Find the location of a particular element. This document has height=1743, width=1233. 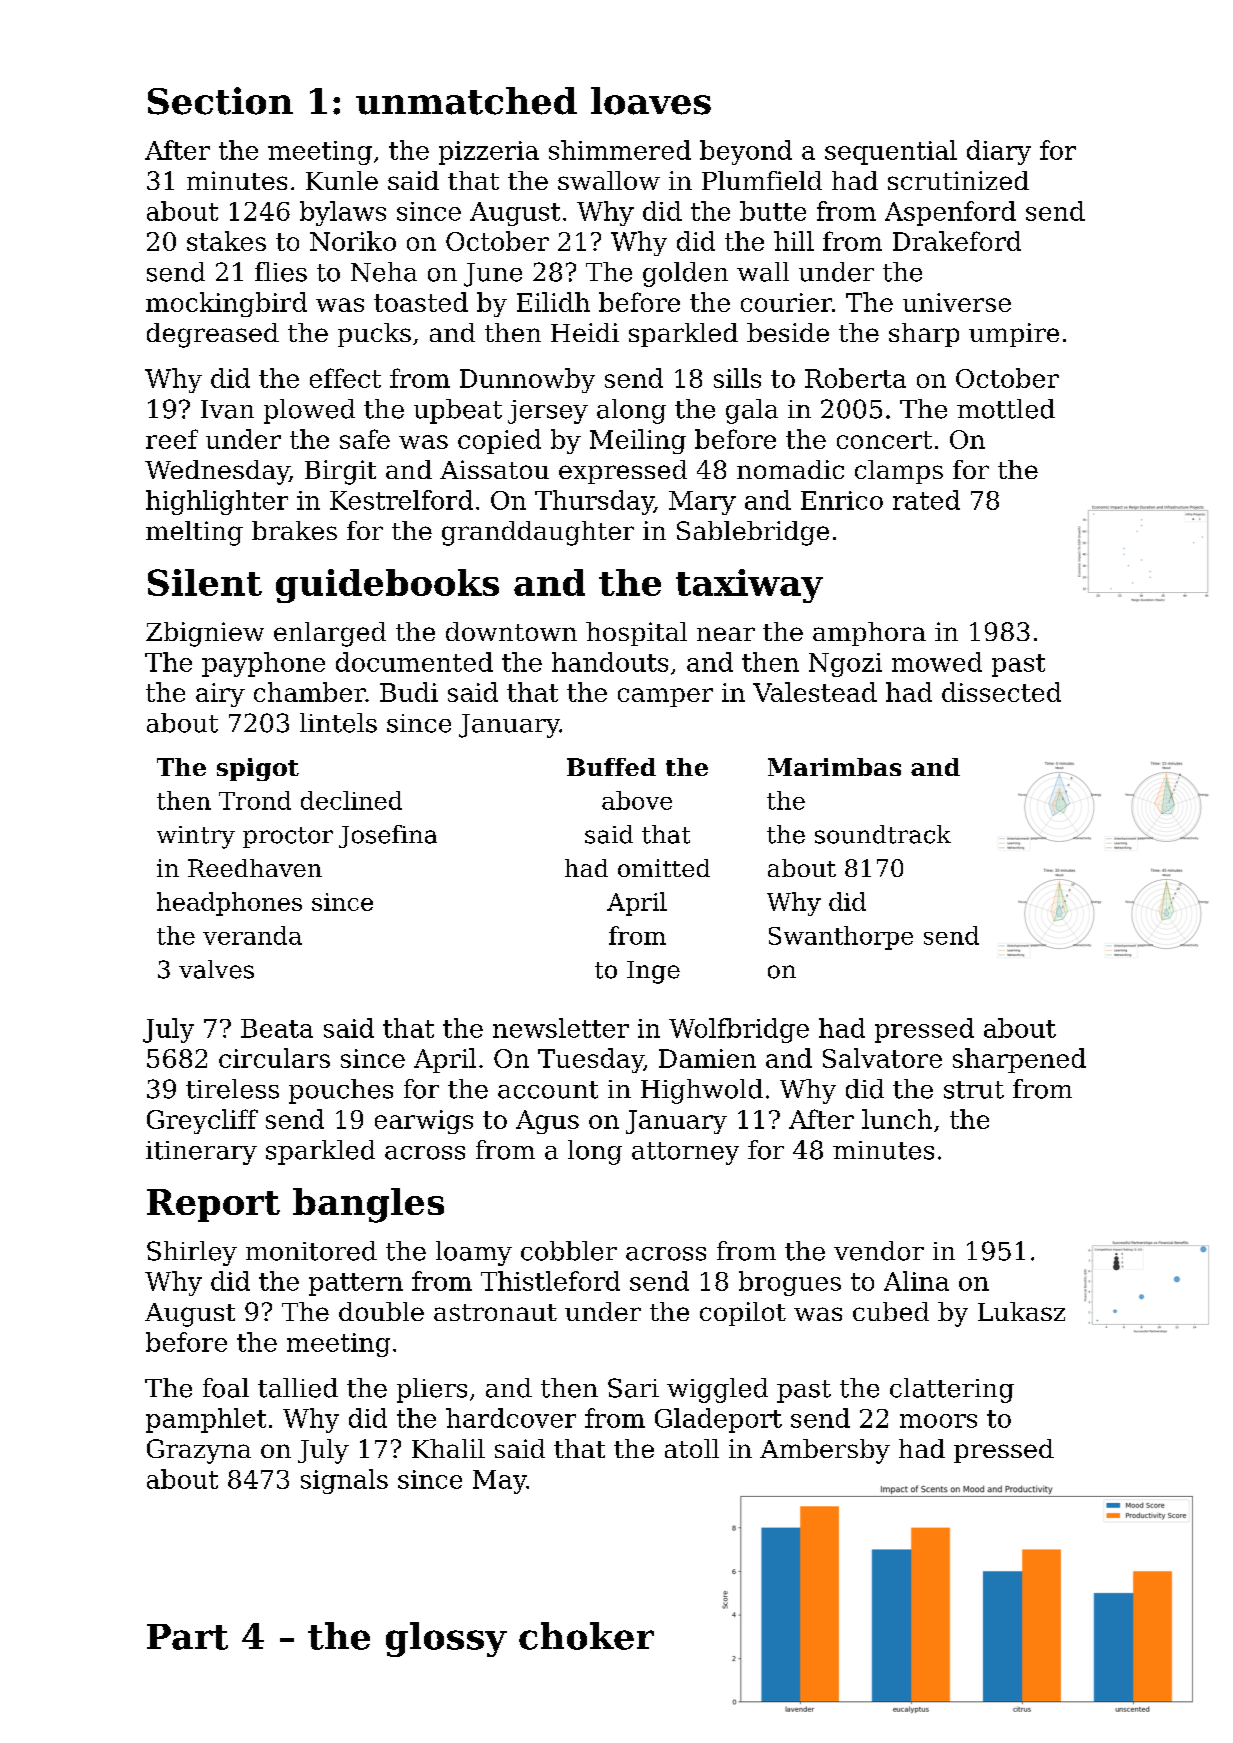

moors is located at coordinates (938, 1421).
